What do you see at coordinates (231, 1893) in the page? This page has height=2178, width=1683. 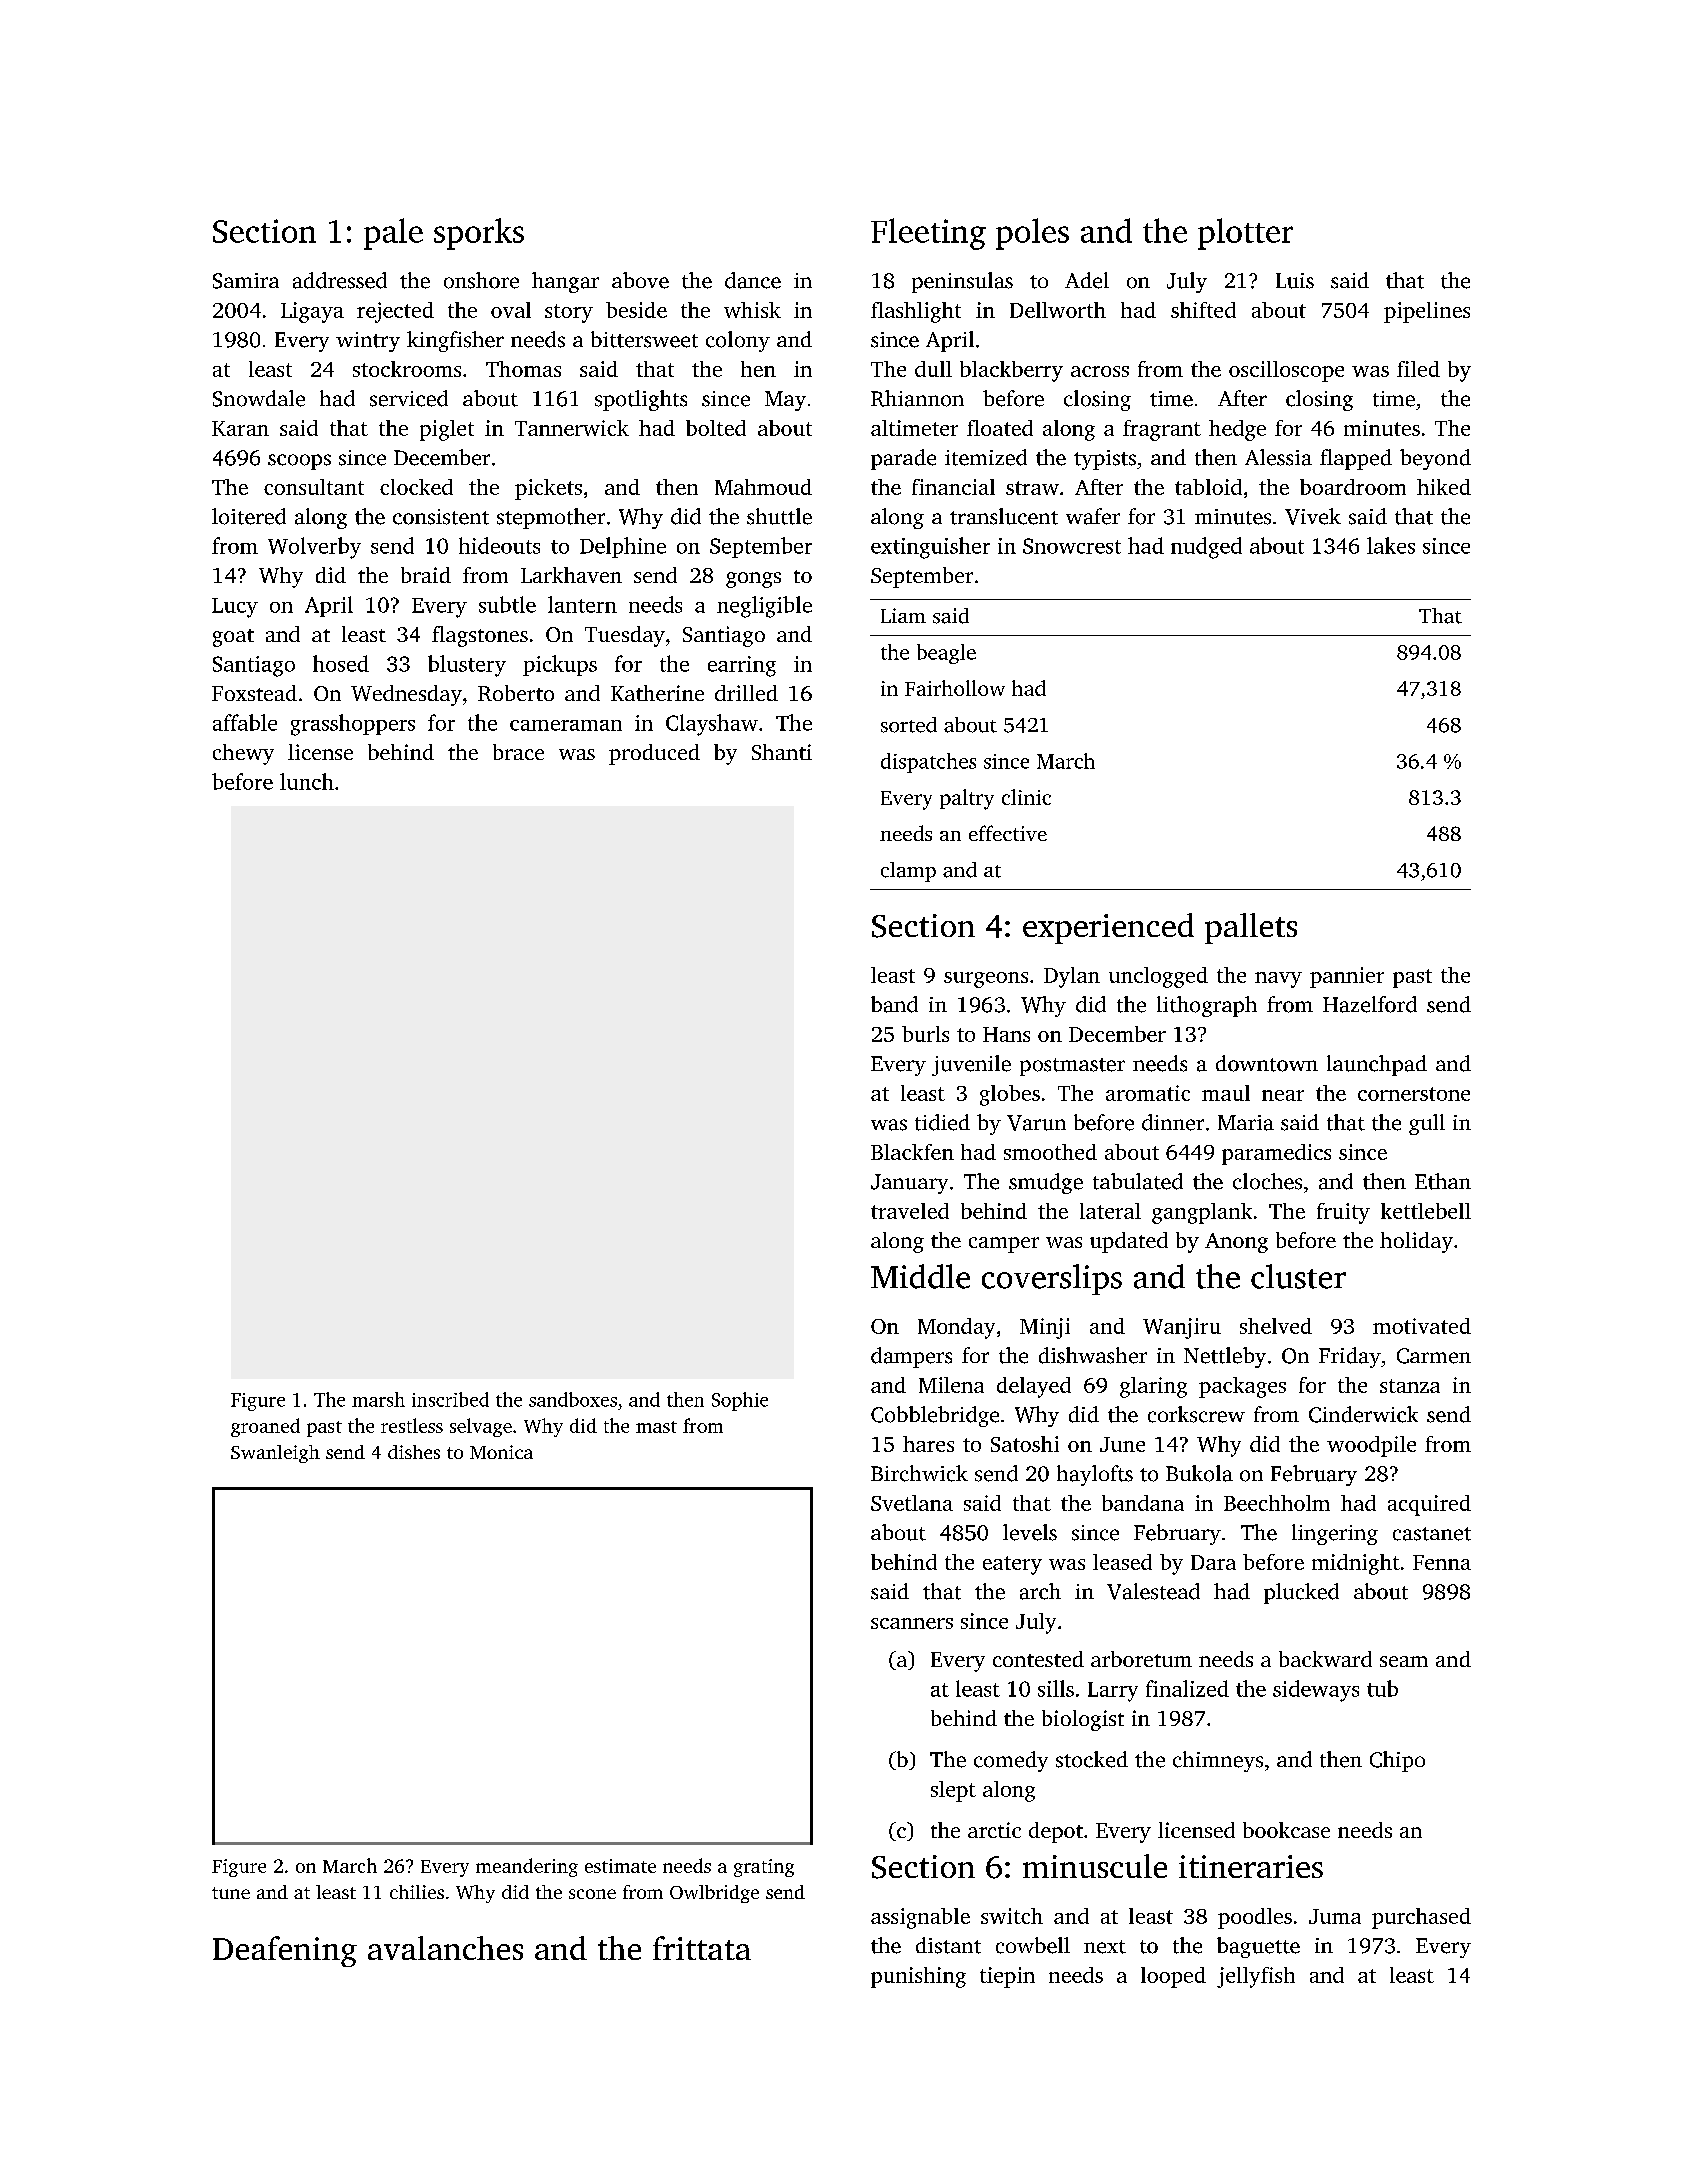 I see `tune` at bounding box center [231, 1893].
